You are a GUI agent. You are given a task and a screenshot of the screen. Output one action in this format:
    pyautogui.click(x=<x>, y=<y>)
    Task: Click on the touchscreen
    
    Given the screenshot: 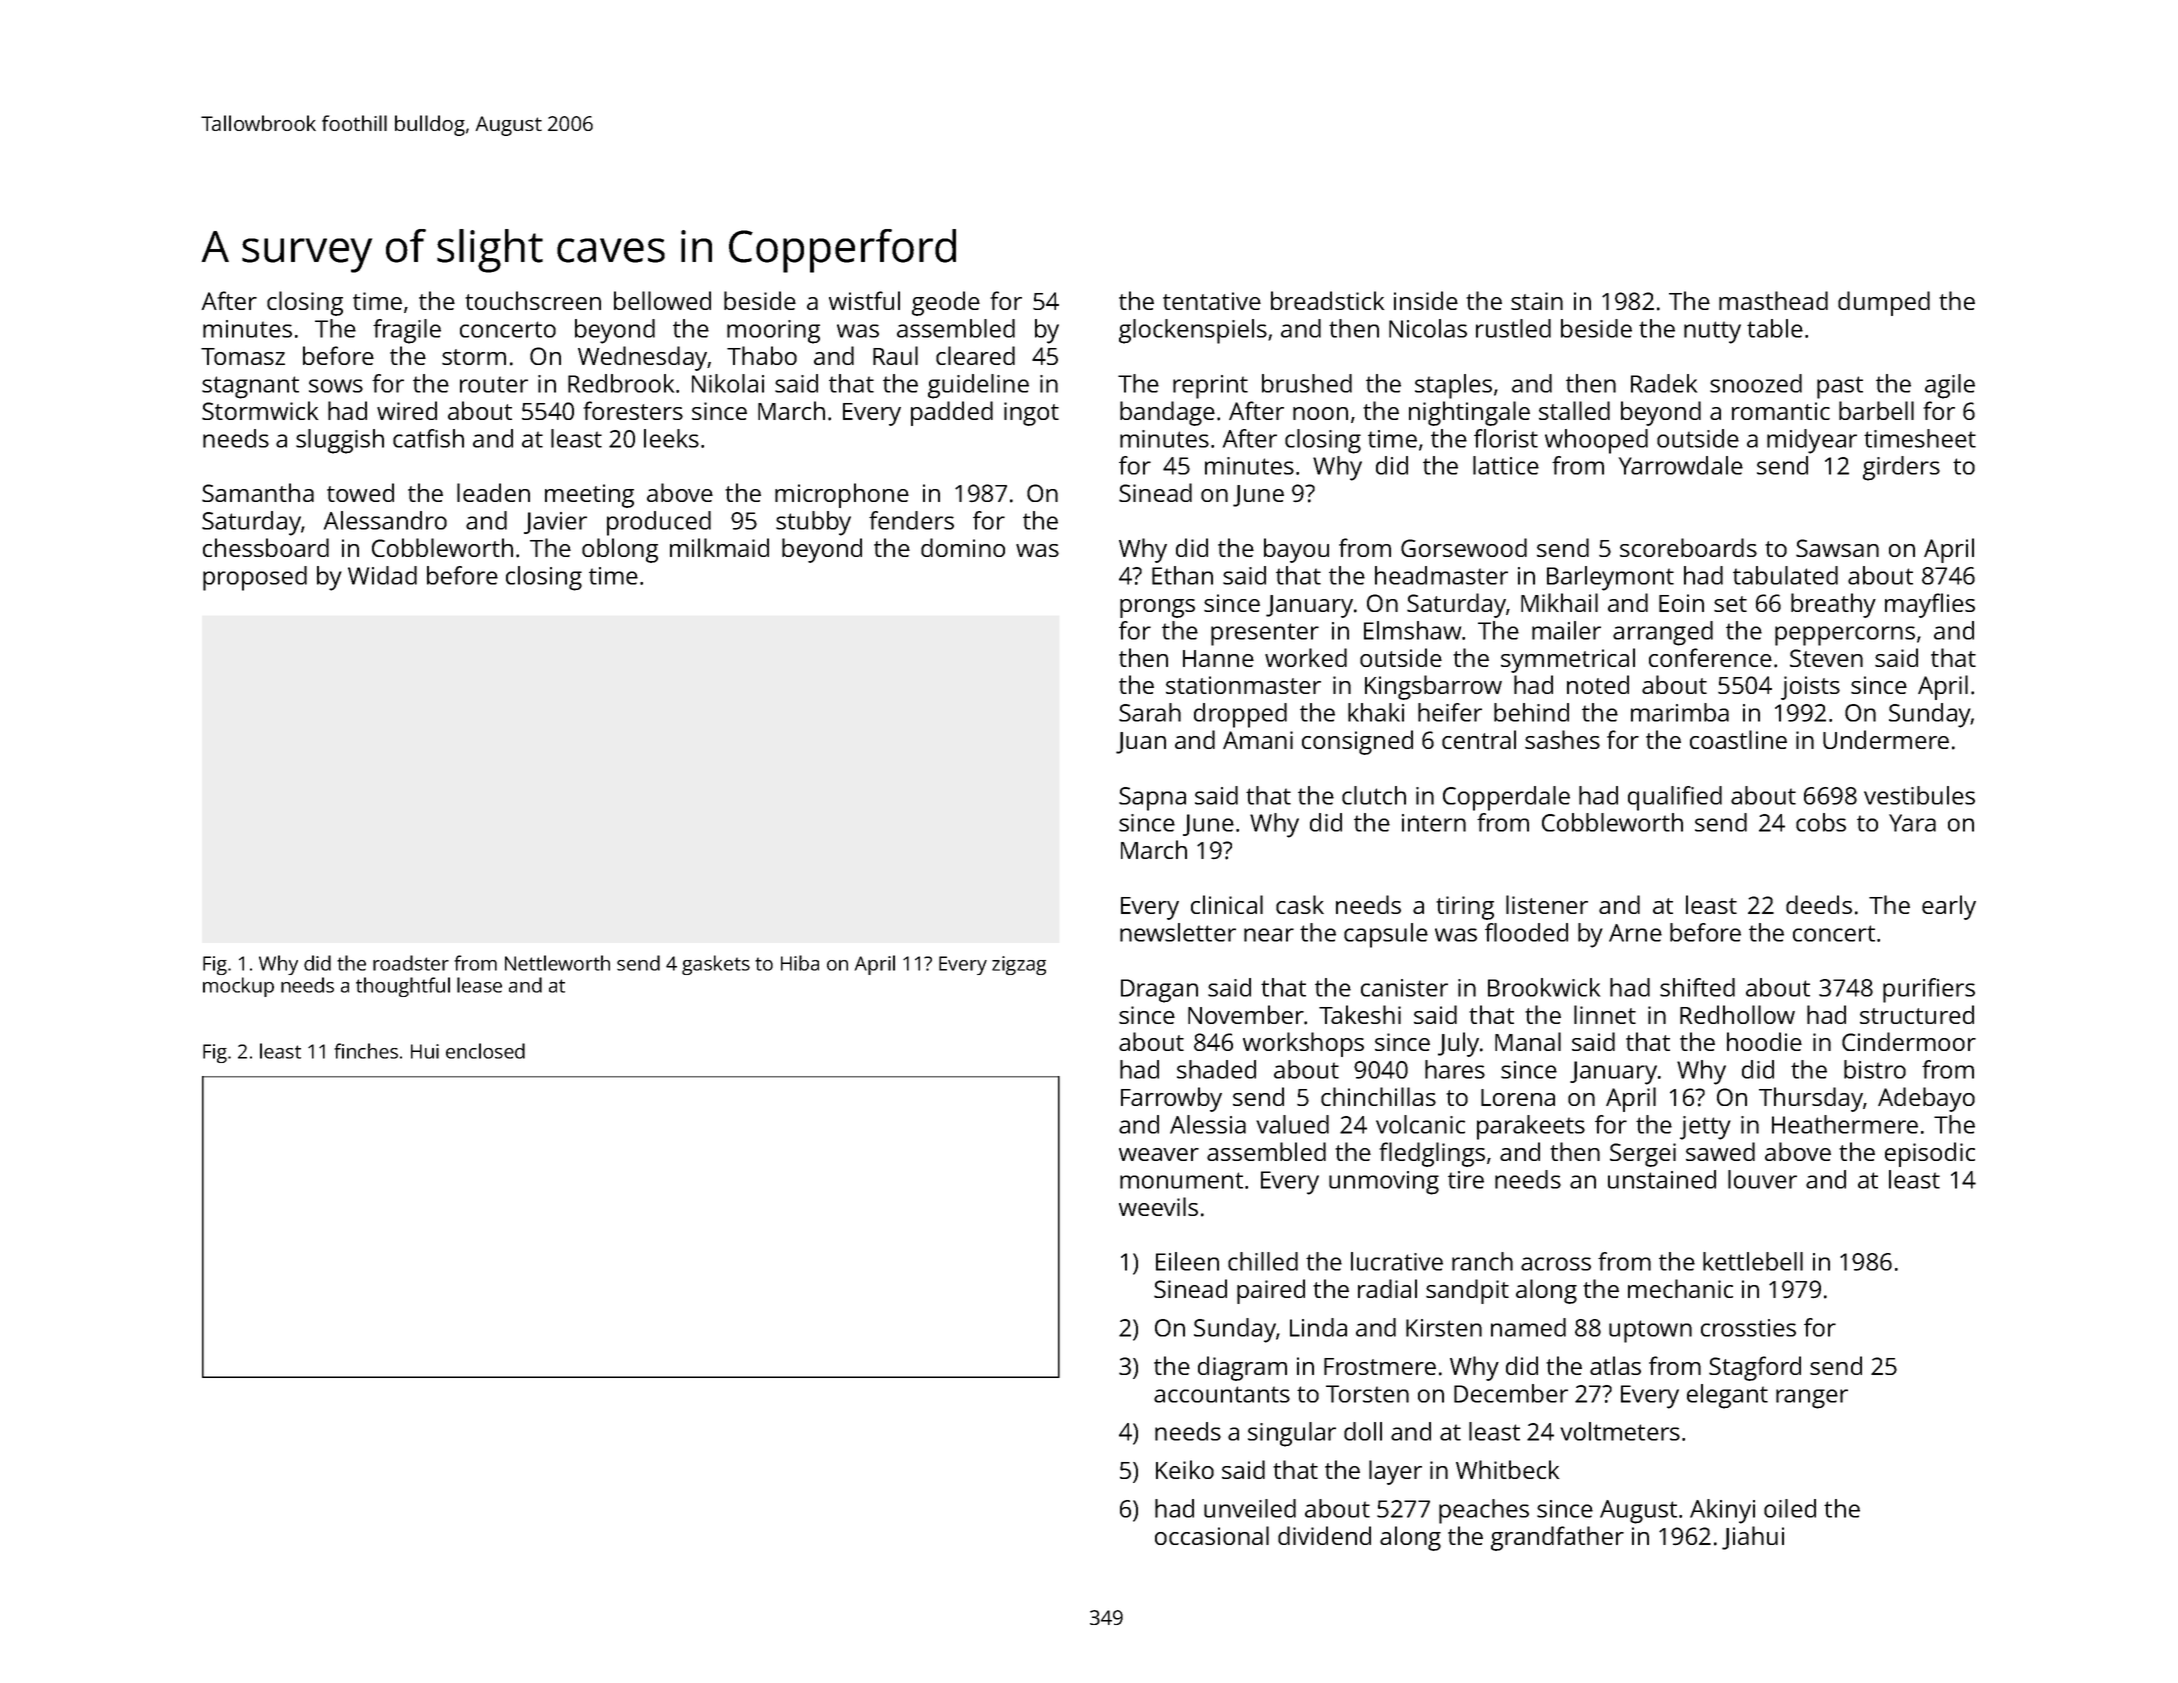 What is the action you would take?
    pyautogui.click(x=533, y=300)
